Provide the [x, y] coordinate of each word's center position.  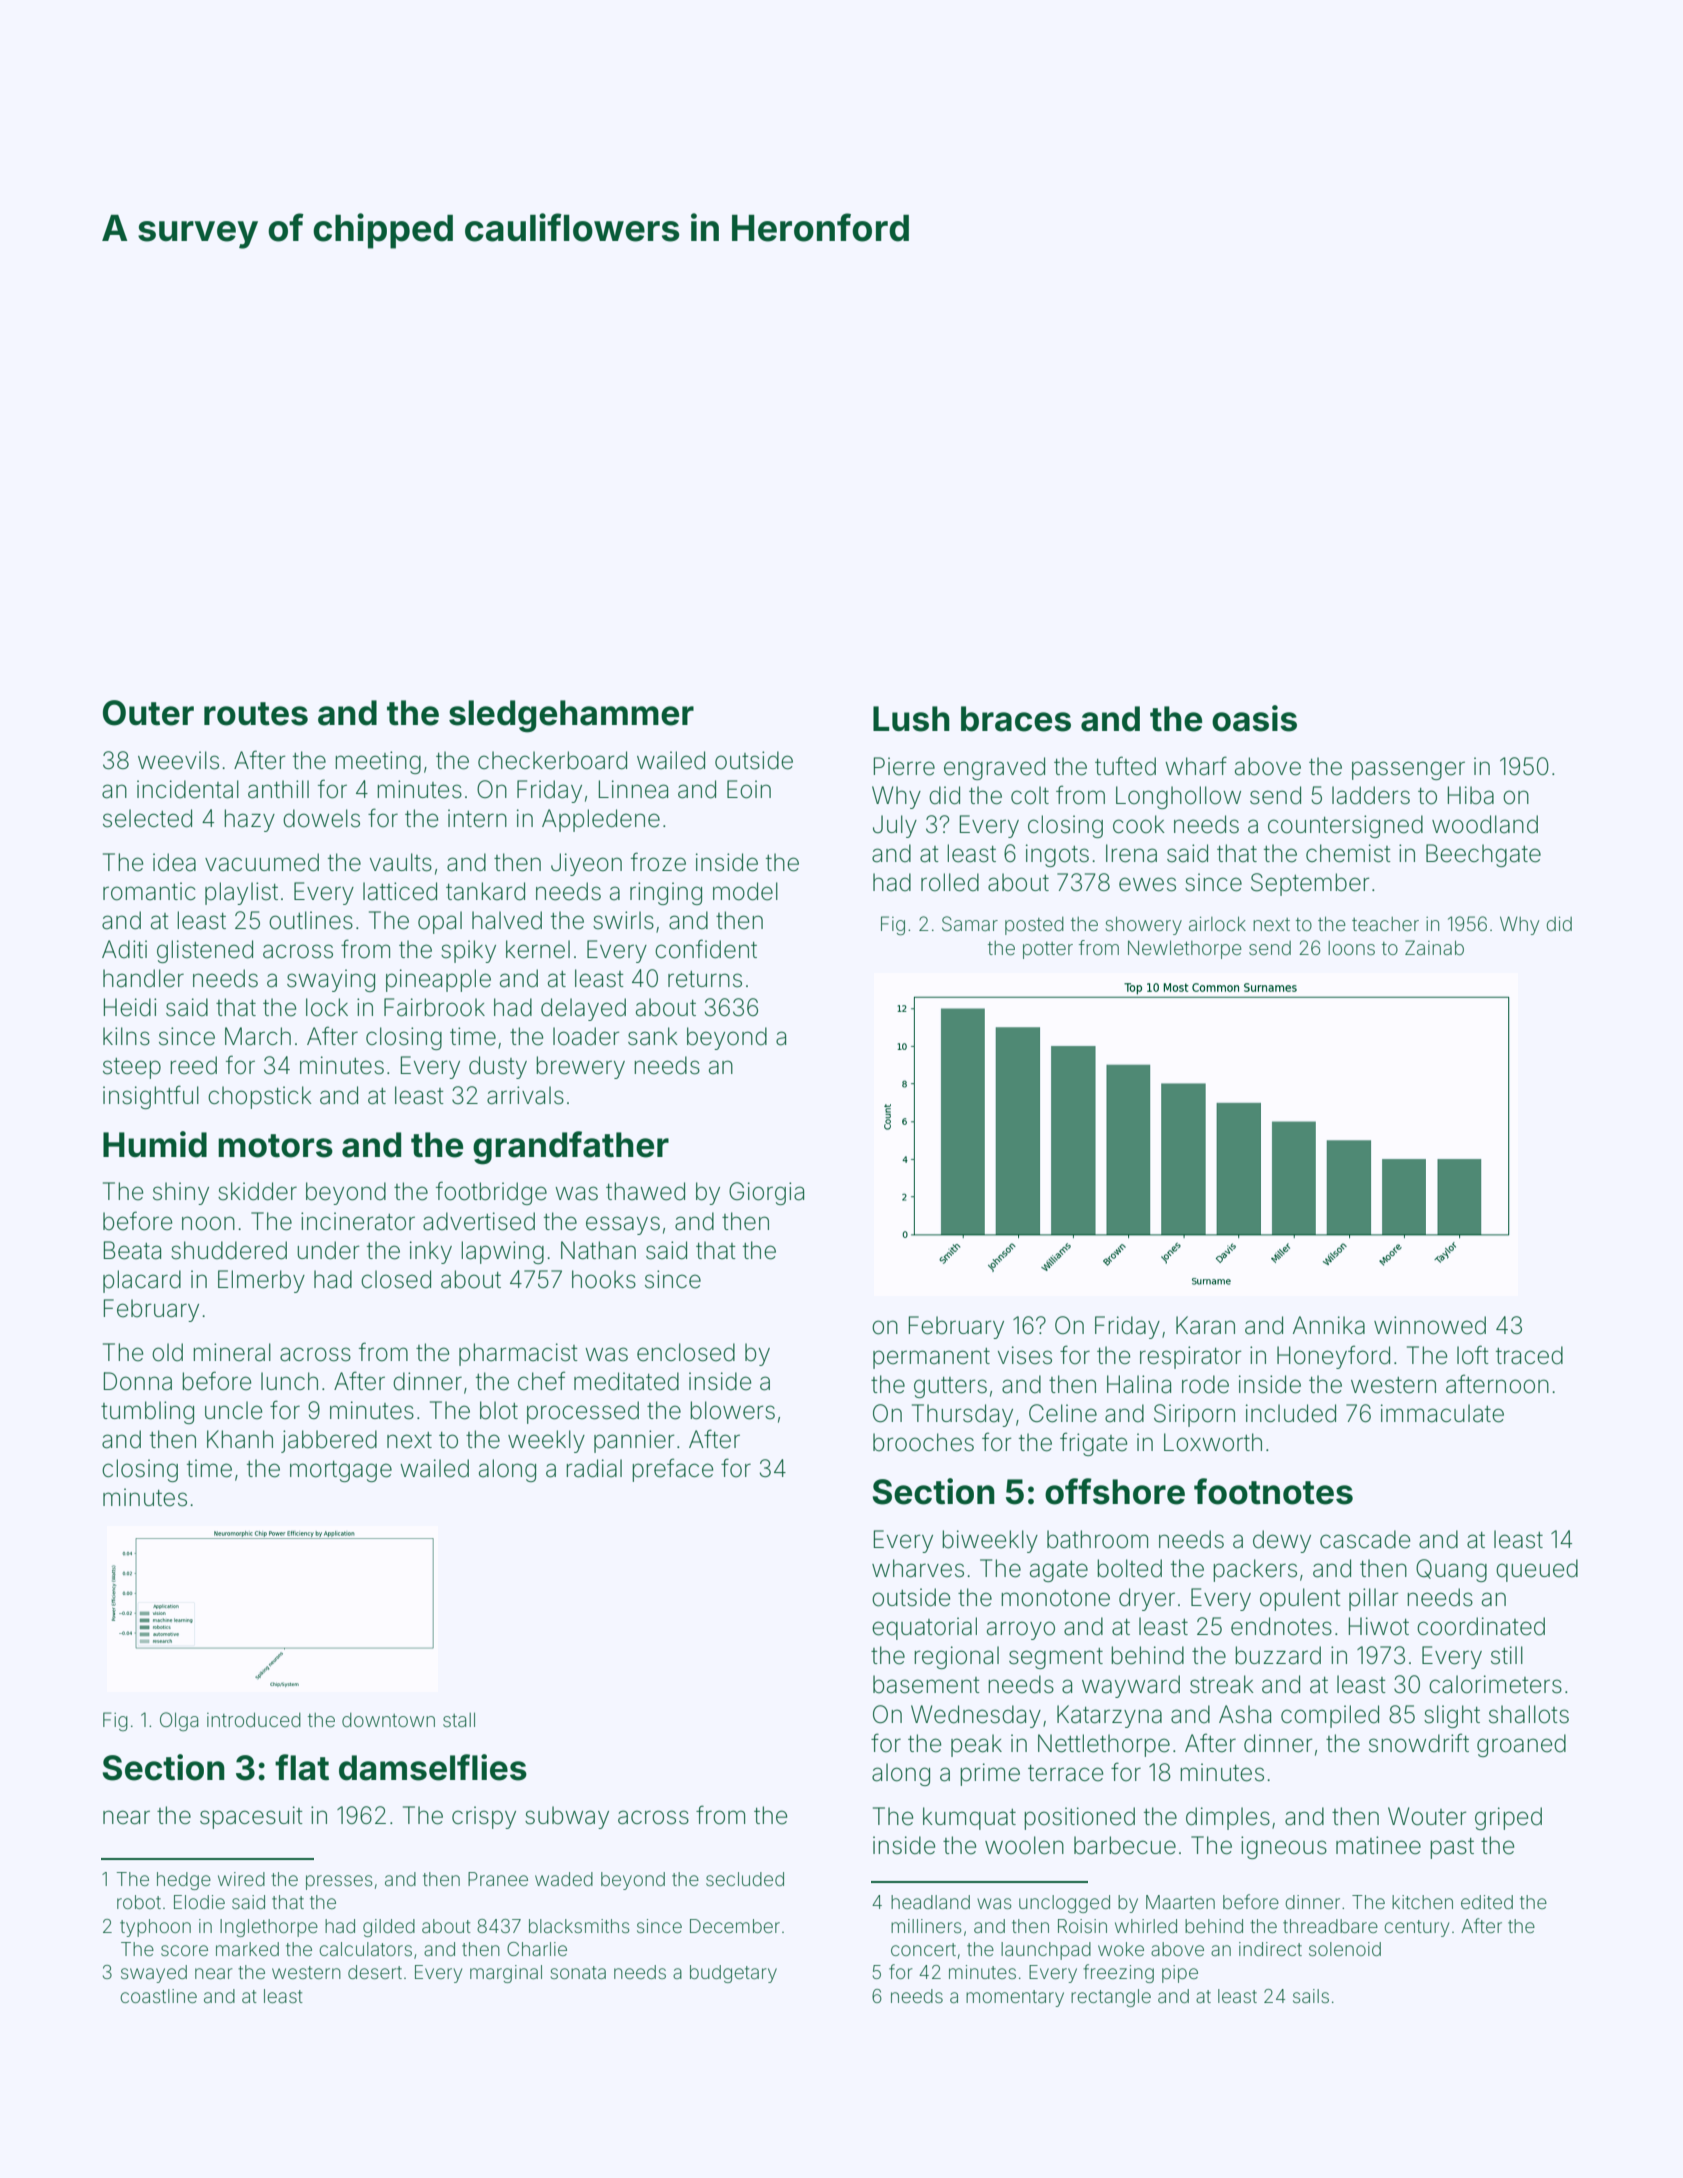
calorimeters [1495, 1684]
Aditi [124, 949]
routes [256, 714]
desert [375, 1972]
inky [431, 1252]
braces [1016, 719]
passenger [1408, 770]
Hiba [1471, 795]
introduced [254, 1719]
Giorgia [766, 1193]
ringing [666, 893]
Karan [1205, 1325]
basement [926, 1684]
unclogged [1064, 1904]
